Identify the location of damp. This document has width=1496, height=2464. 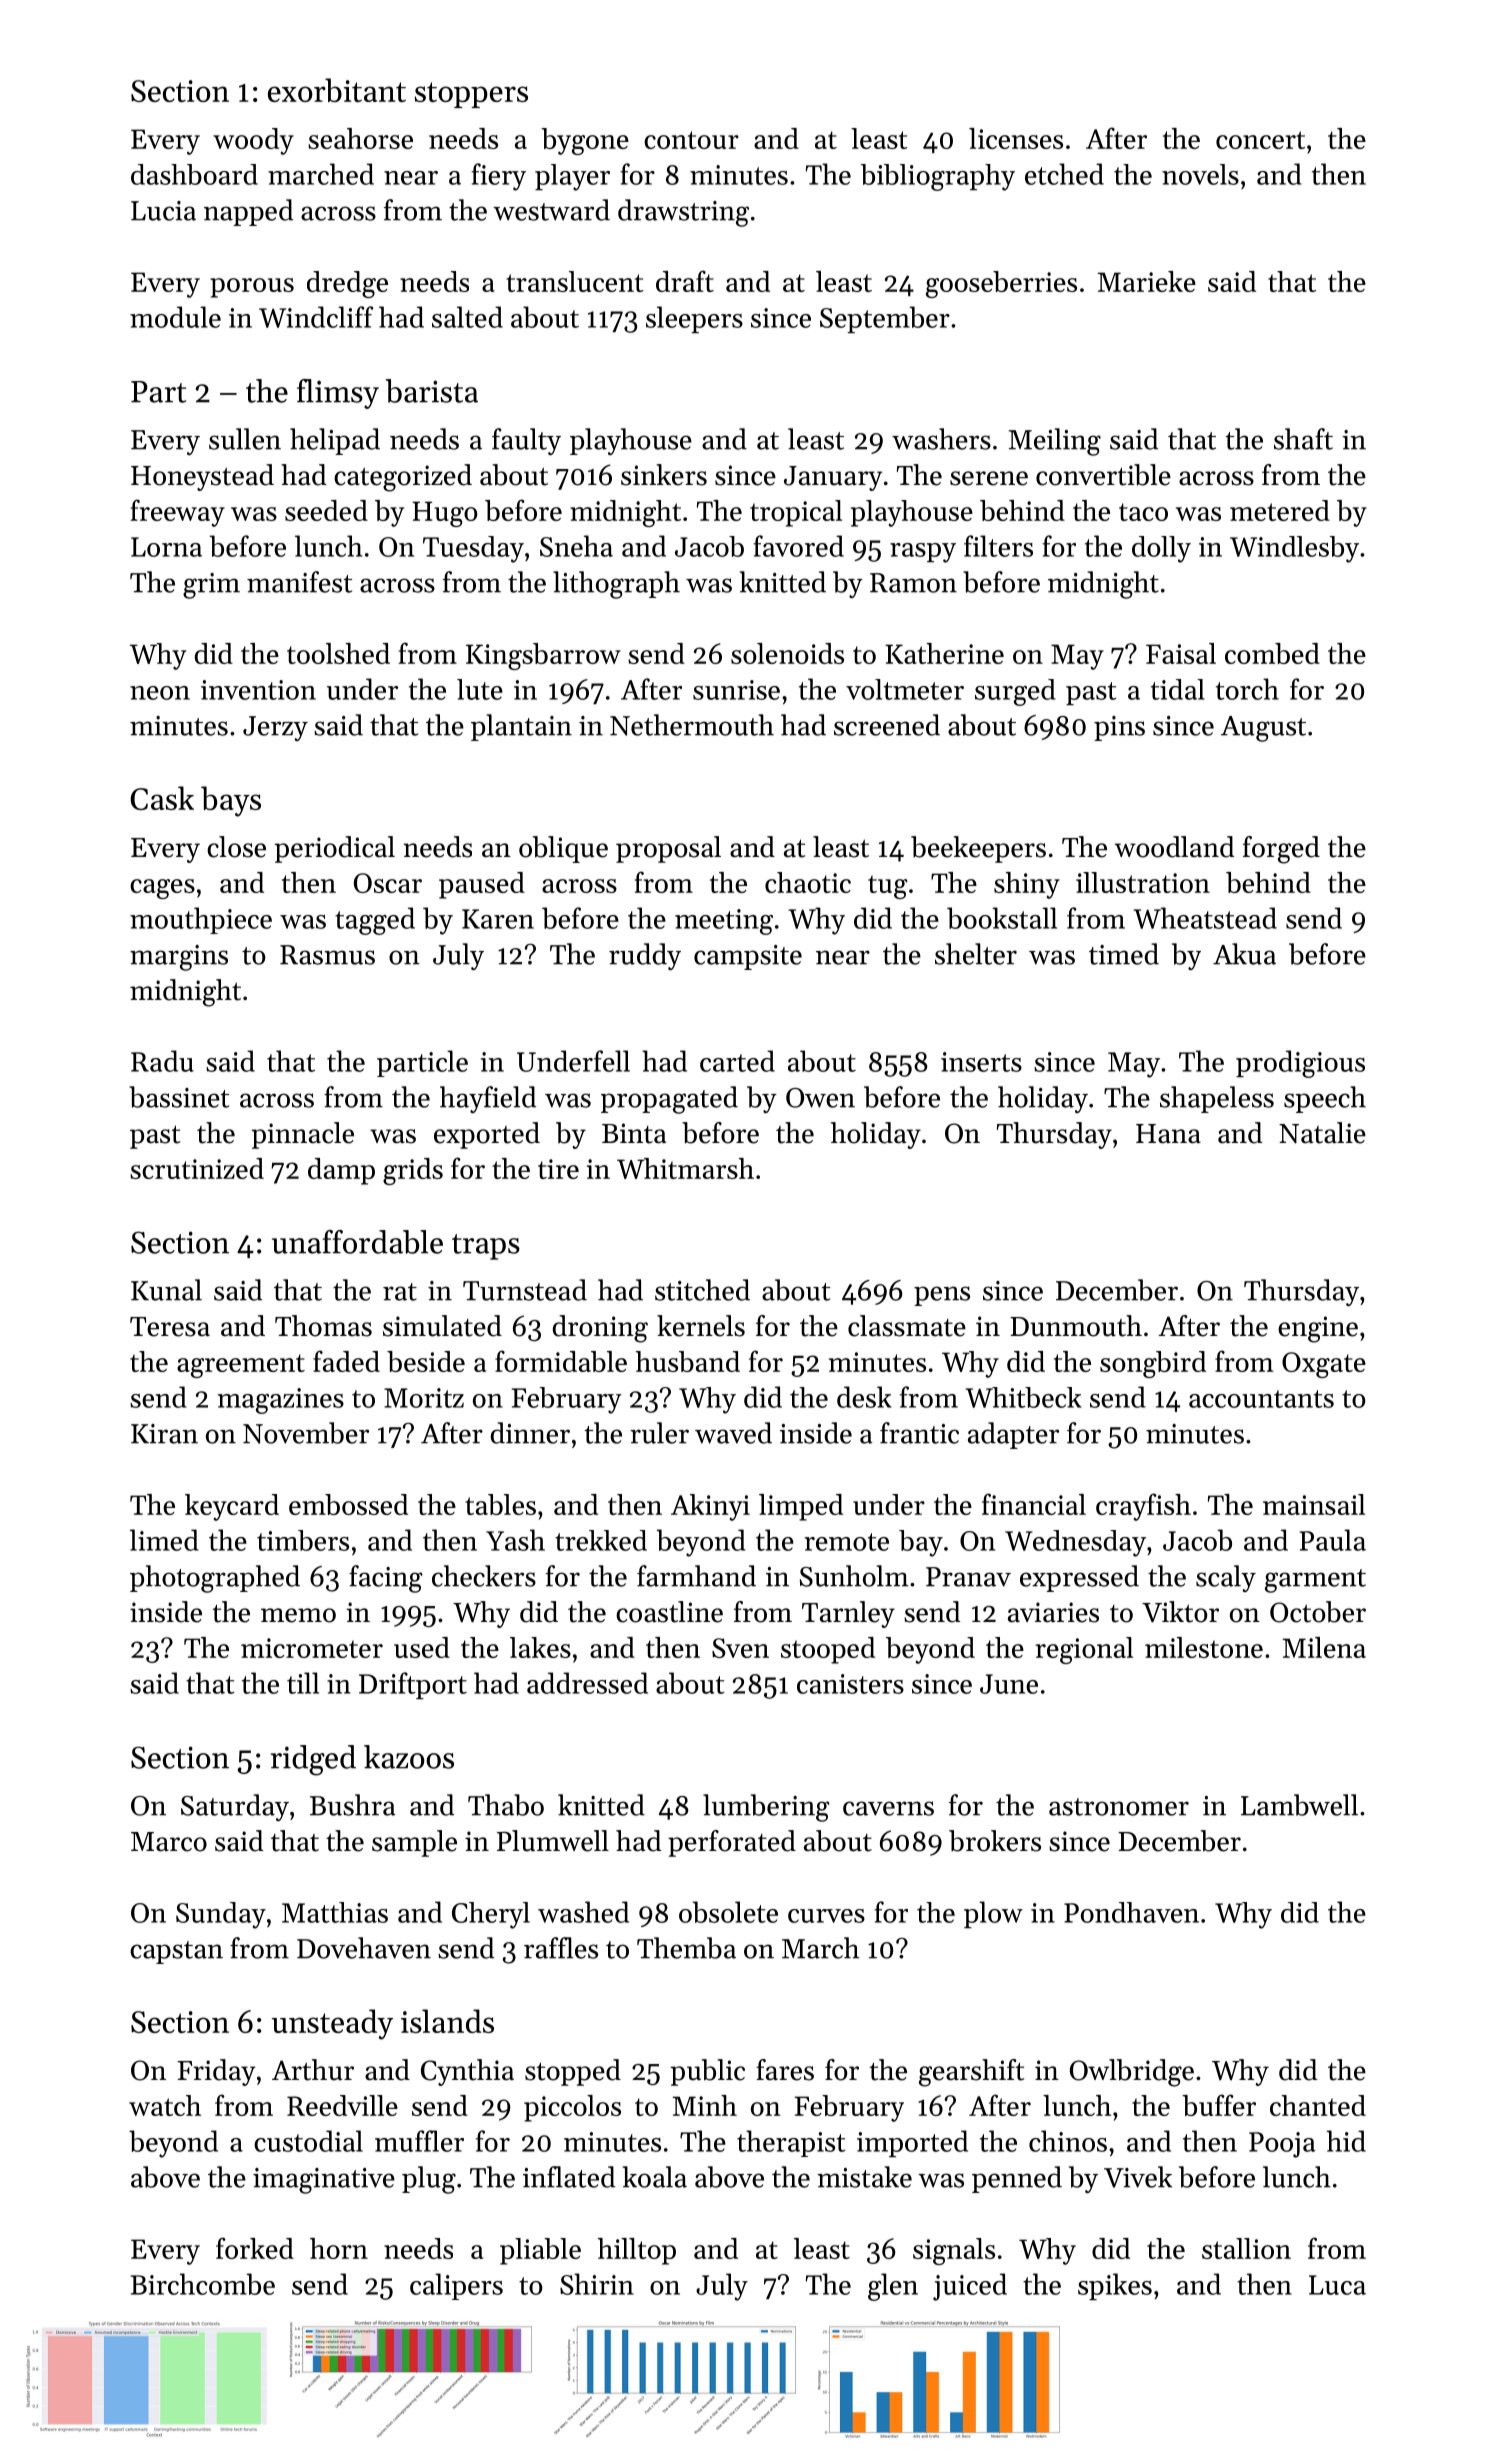
(341, 1171).
